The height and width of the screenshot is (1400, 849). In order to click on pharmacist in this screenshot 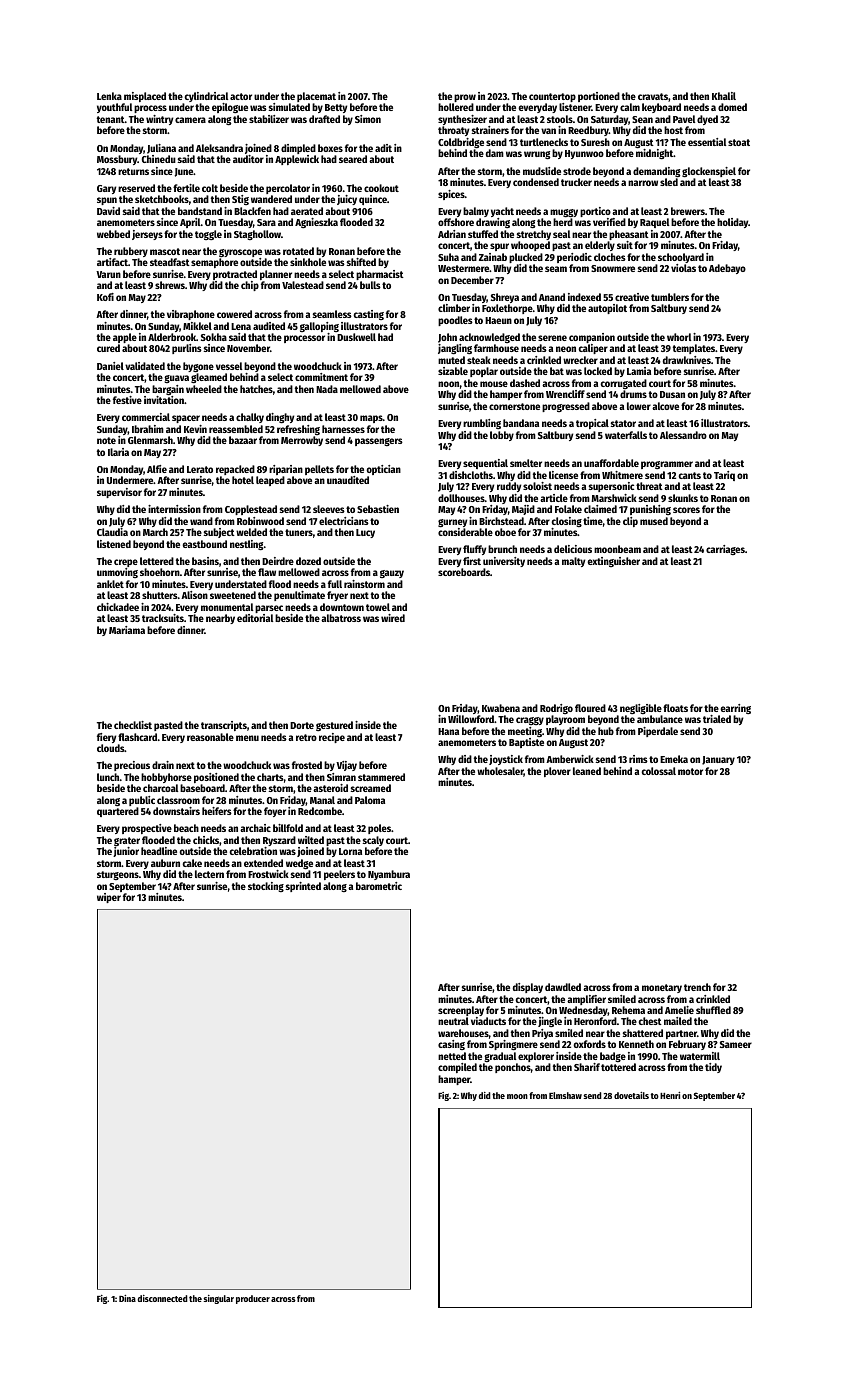, I will do `click(380, 275)`.
